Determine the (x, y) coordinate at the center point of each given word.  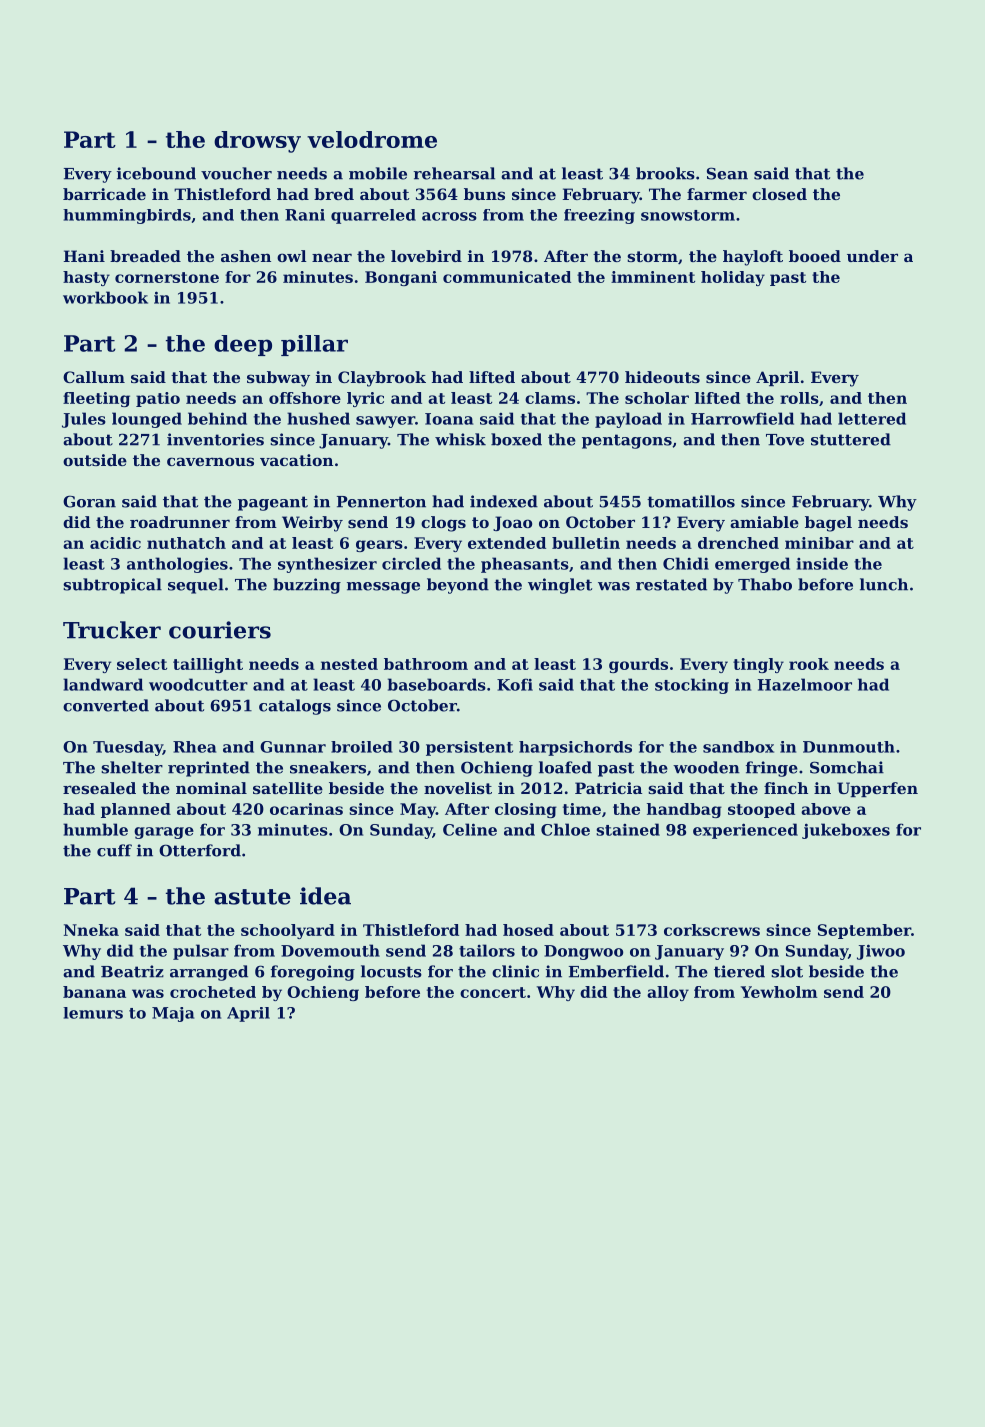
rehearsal (454, 173)
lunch (884, 584)
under (872, 256)
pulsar (201, 952)
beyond (458, 586)
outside (95, 460)
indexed (504, 501)
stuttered (851, 439)
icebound (156, 173)
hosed (528, 930)
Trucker (112, 630)
